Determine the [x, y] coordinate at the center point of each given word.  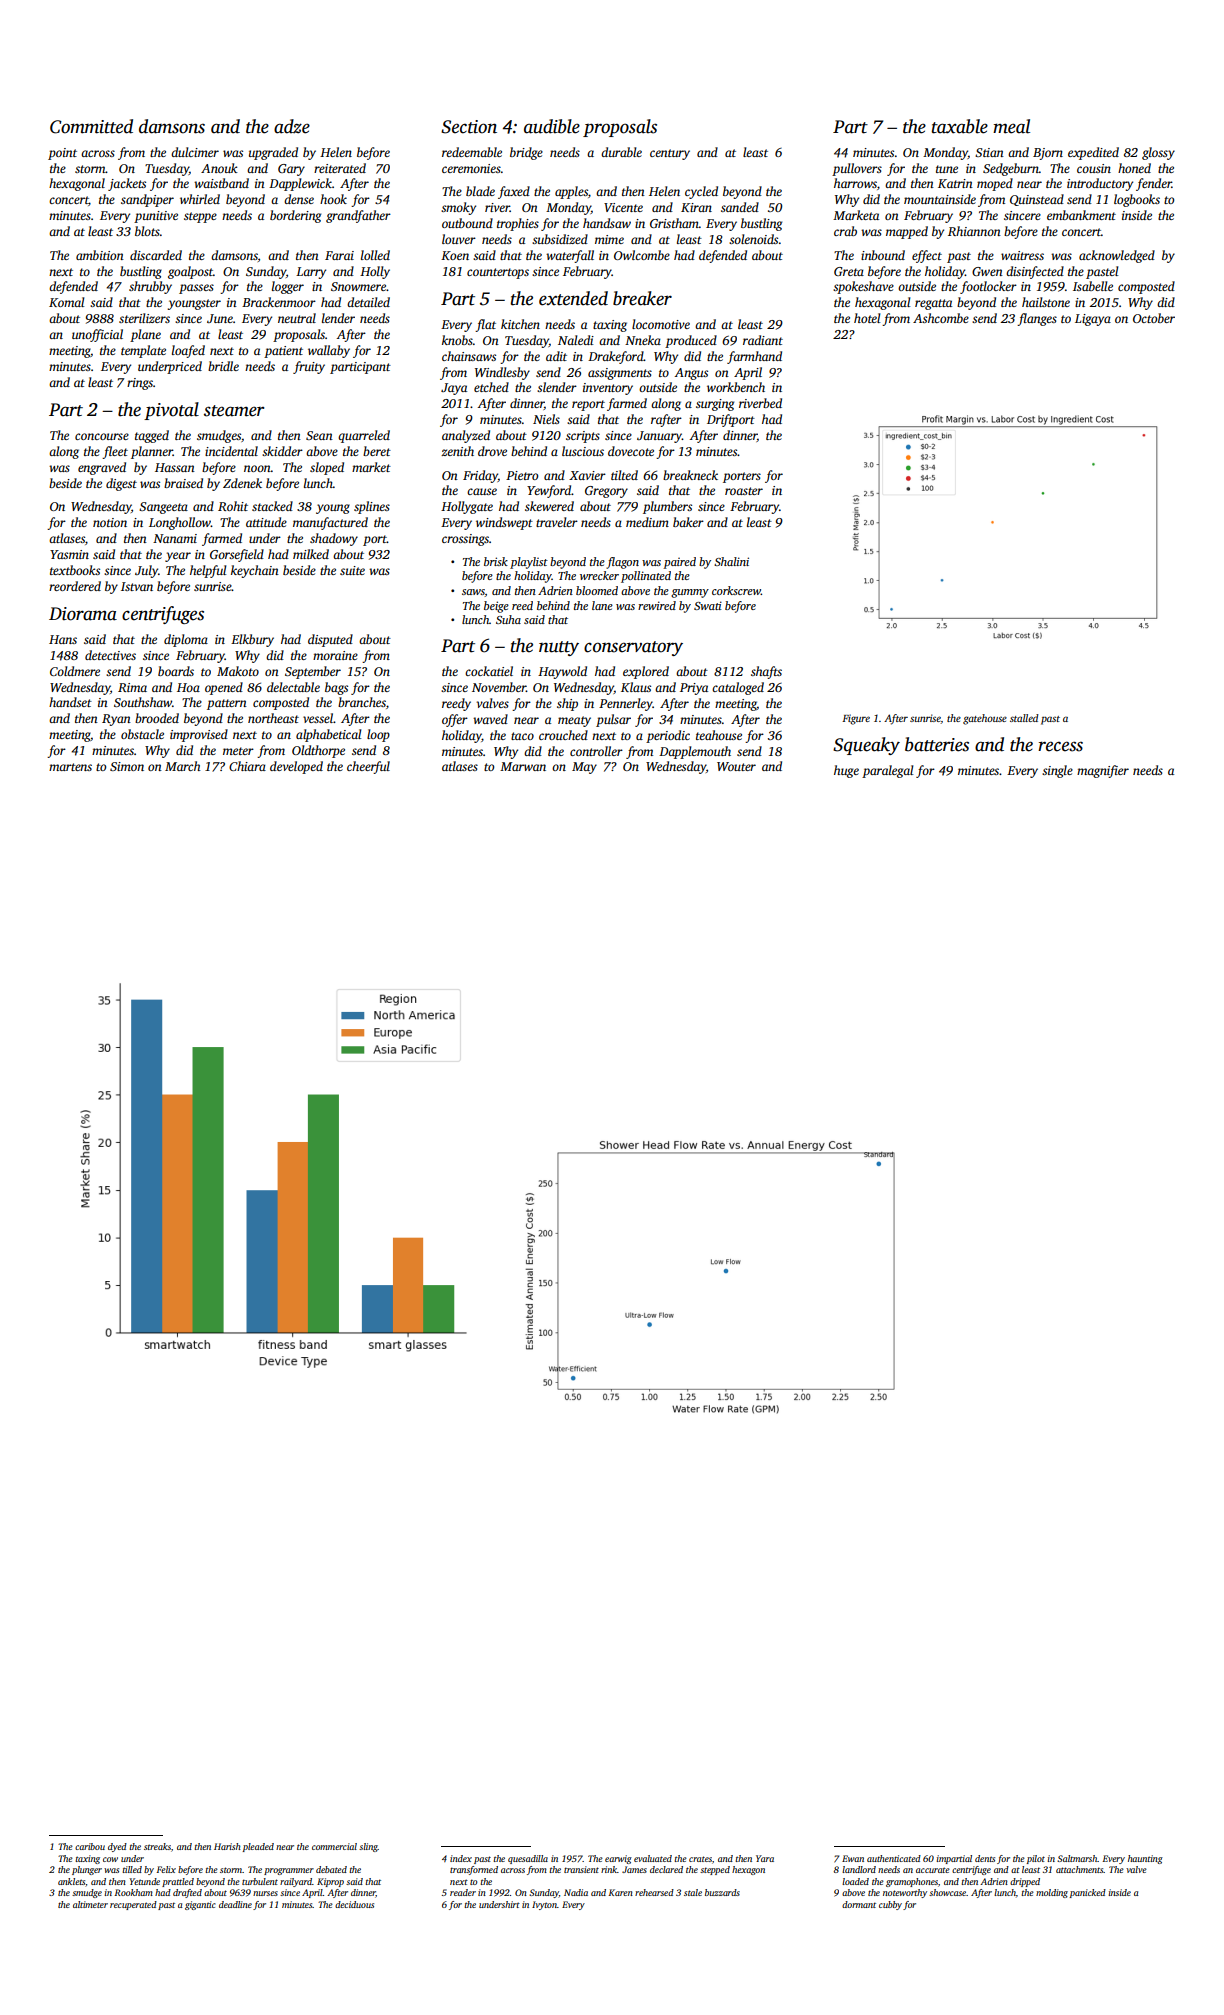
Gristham [674, 223]
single [1057, 771]
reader [463, 1892]
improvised [199, 735]
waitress [1022, 255]
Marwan [523, 766]
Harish [227, 1846]
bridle [223, 366]
